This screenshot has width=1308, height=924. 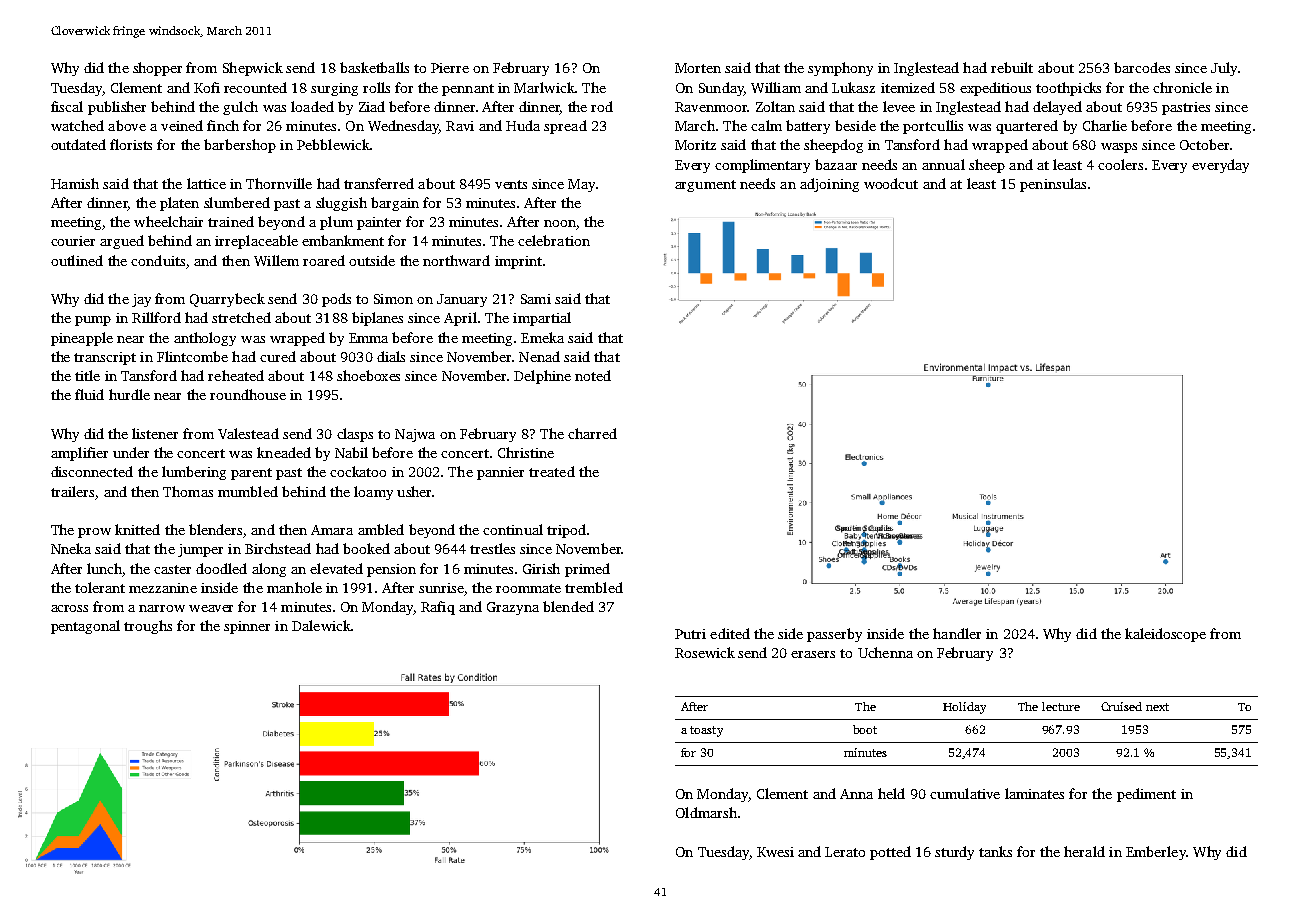 What do you see at coordinates (157, 69) in the screenshot?
I see `shopper` at bounding box center [157, 69].
